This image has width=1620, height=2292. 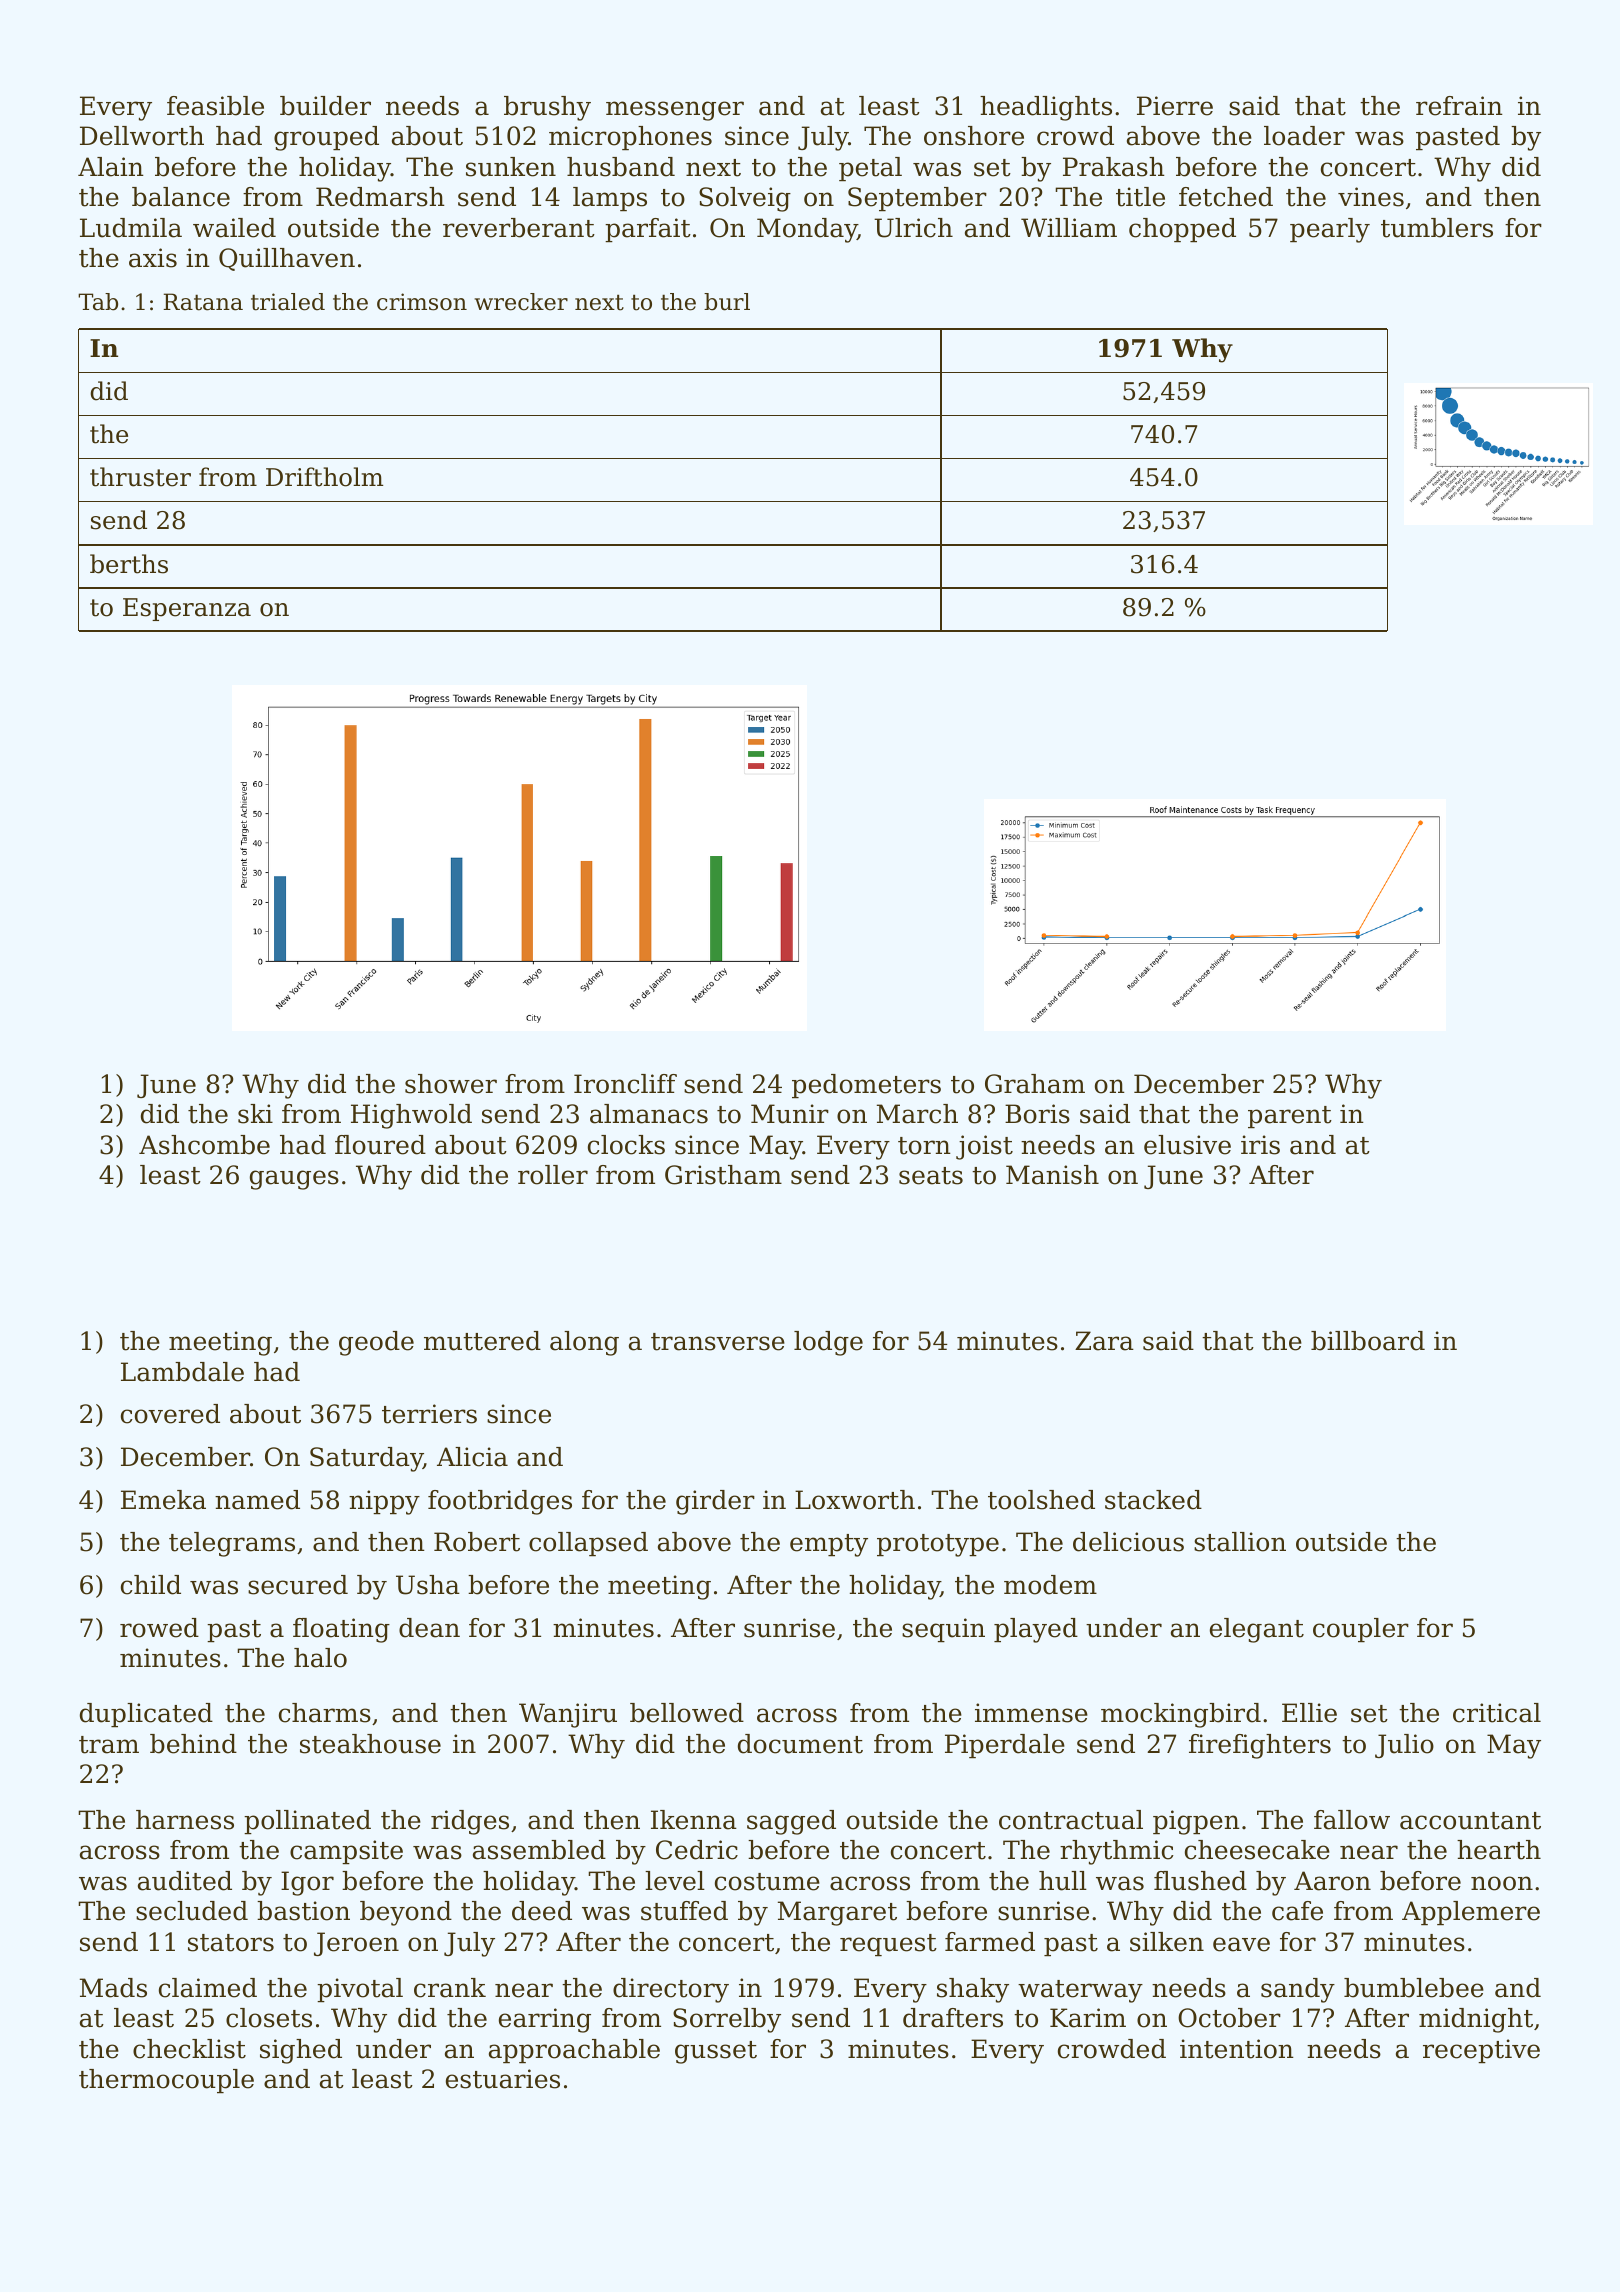 What do you see at coordinates (1368, 1341) in the image?
I see `billboard` at bounding box center [1368, 1341].
